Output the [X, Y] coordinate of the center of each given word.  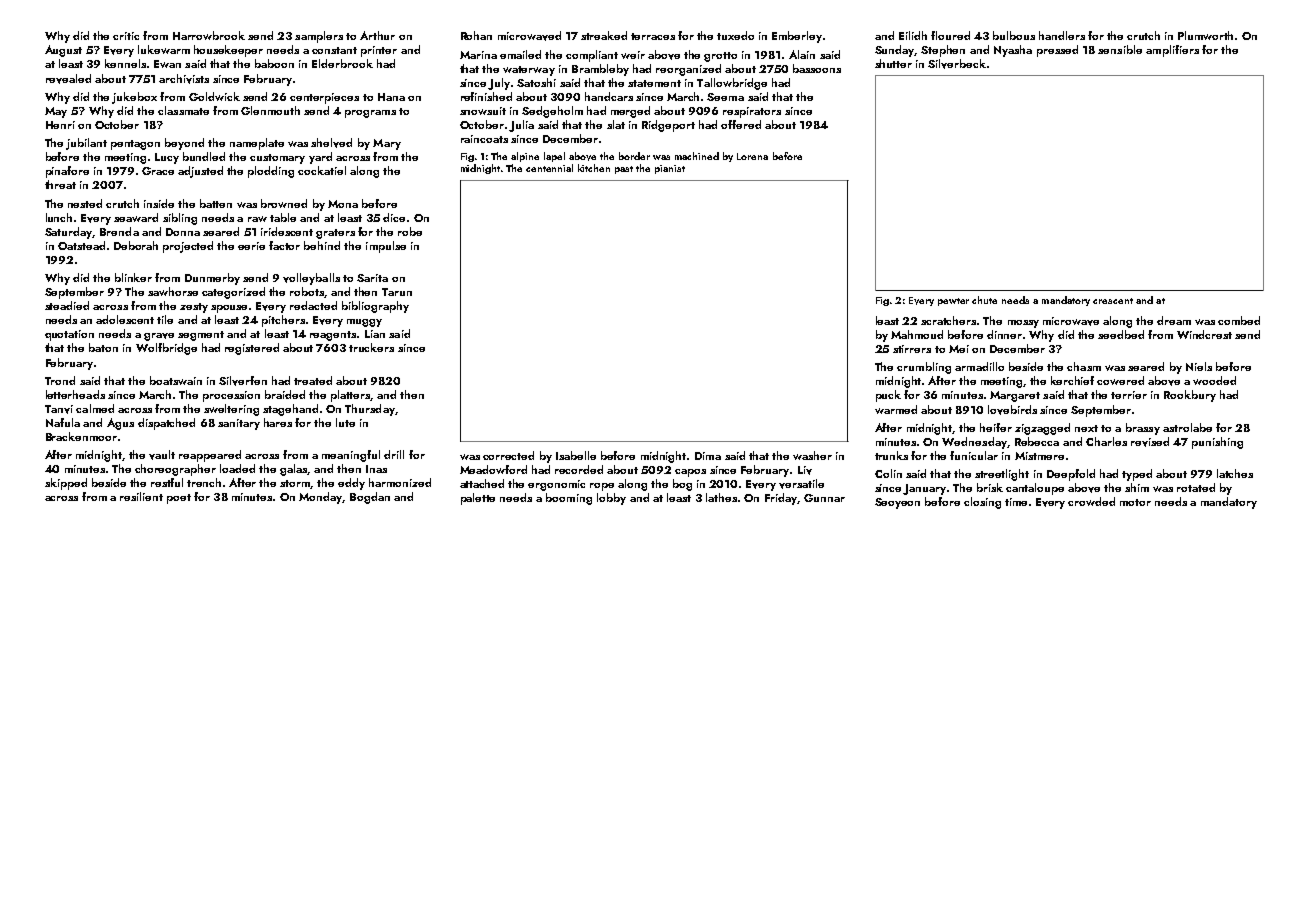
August [63, 51]
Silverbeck [957, 64]
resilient [141, 496]
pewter [953, 302]
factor [284, 245]
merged [630, 112]
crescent [1113, 301]
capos [690, 473]
